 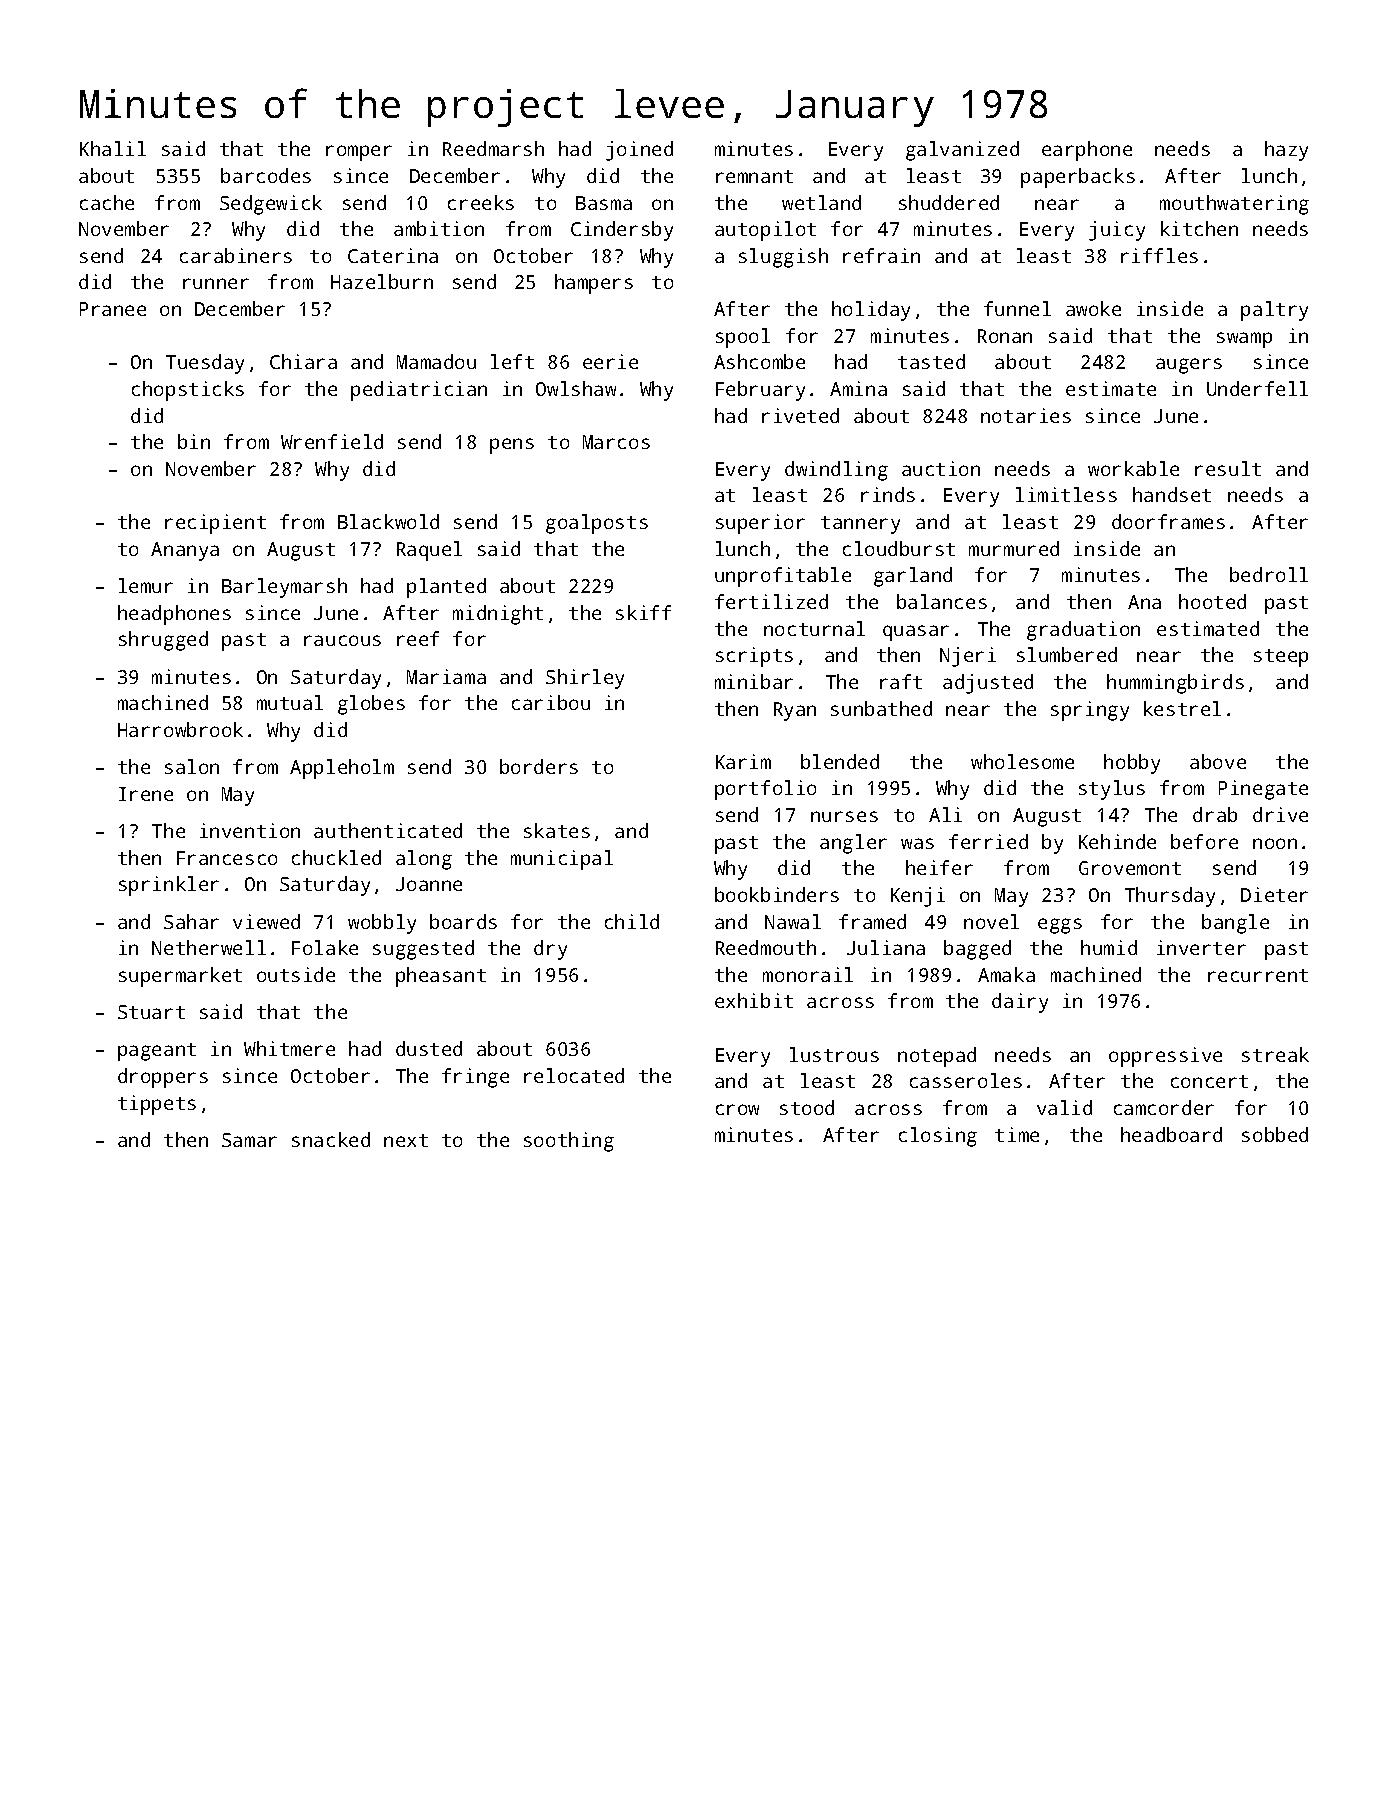 I want to click on paltry, so click(x=1274, y=311).
